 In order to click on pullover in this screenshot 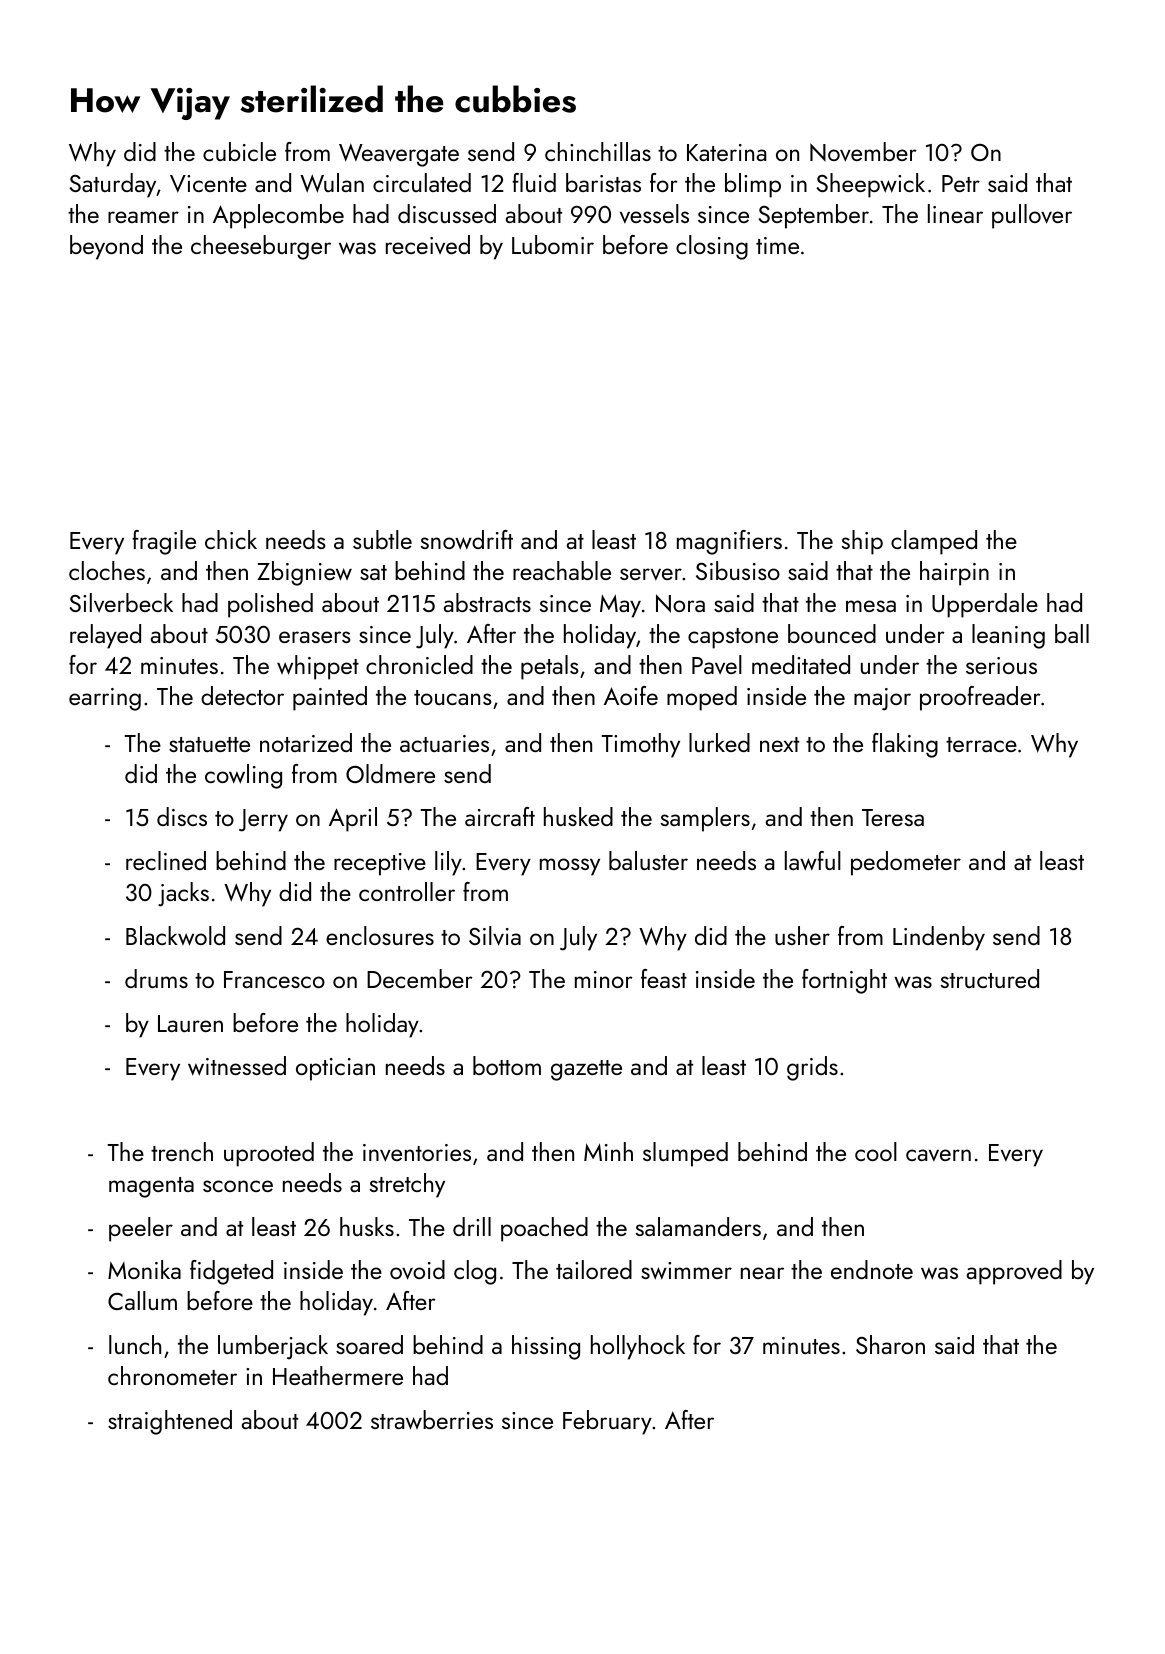, I will do `click(1032, 216)`.
